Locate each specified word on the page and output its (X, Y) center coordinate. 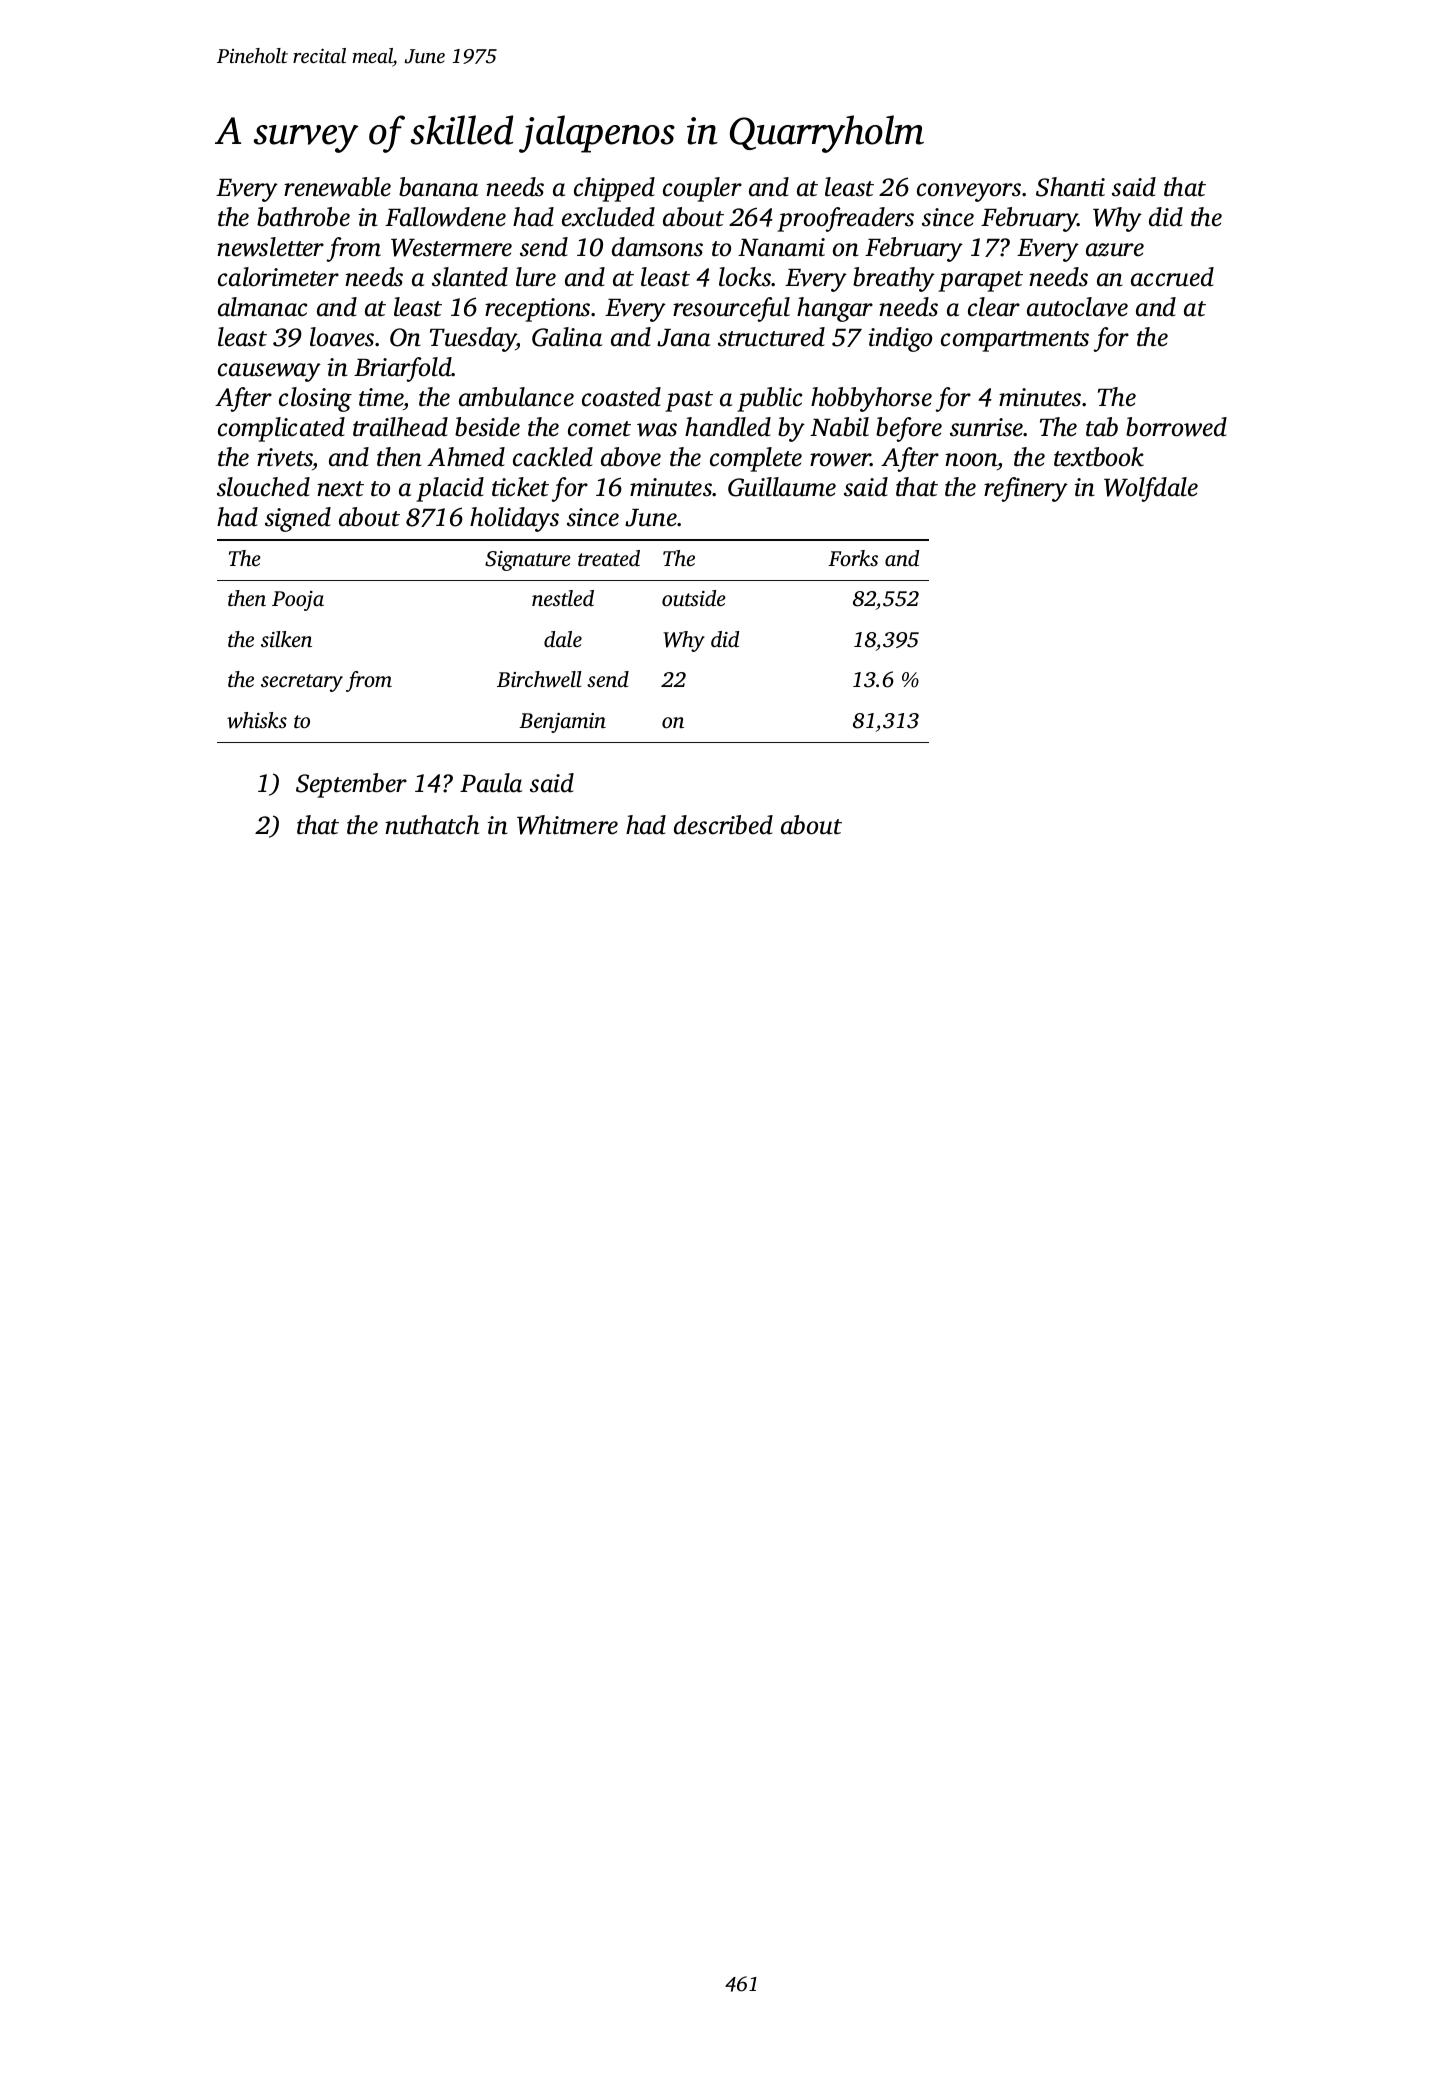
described (723, 825)
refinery (1026, 489)
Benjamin (562, 723)
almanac (262, 307)
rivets (285, 457)
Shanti (1070, 187)
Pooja (298, 601)
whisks (257, 720)
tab (1102, 427)
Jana (683, 338)
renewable (337, 187)
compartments (1015, 341)
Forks (853, 558)
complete (756, 459)
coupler (702, 189)
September (351, 785)
